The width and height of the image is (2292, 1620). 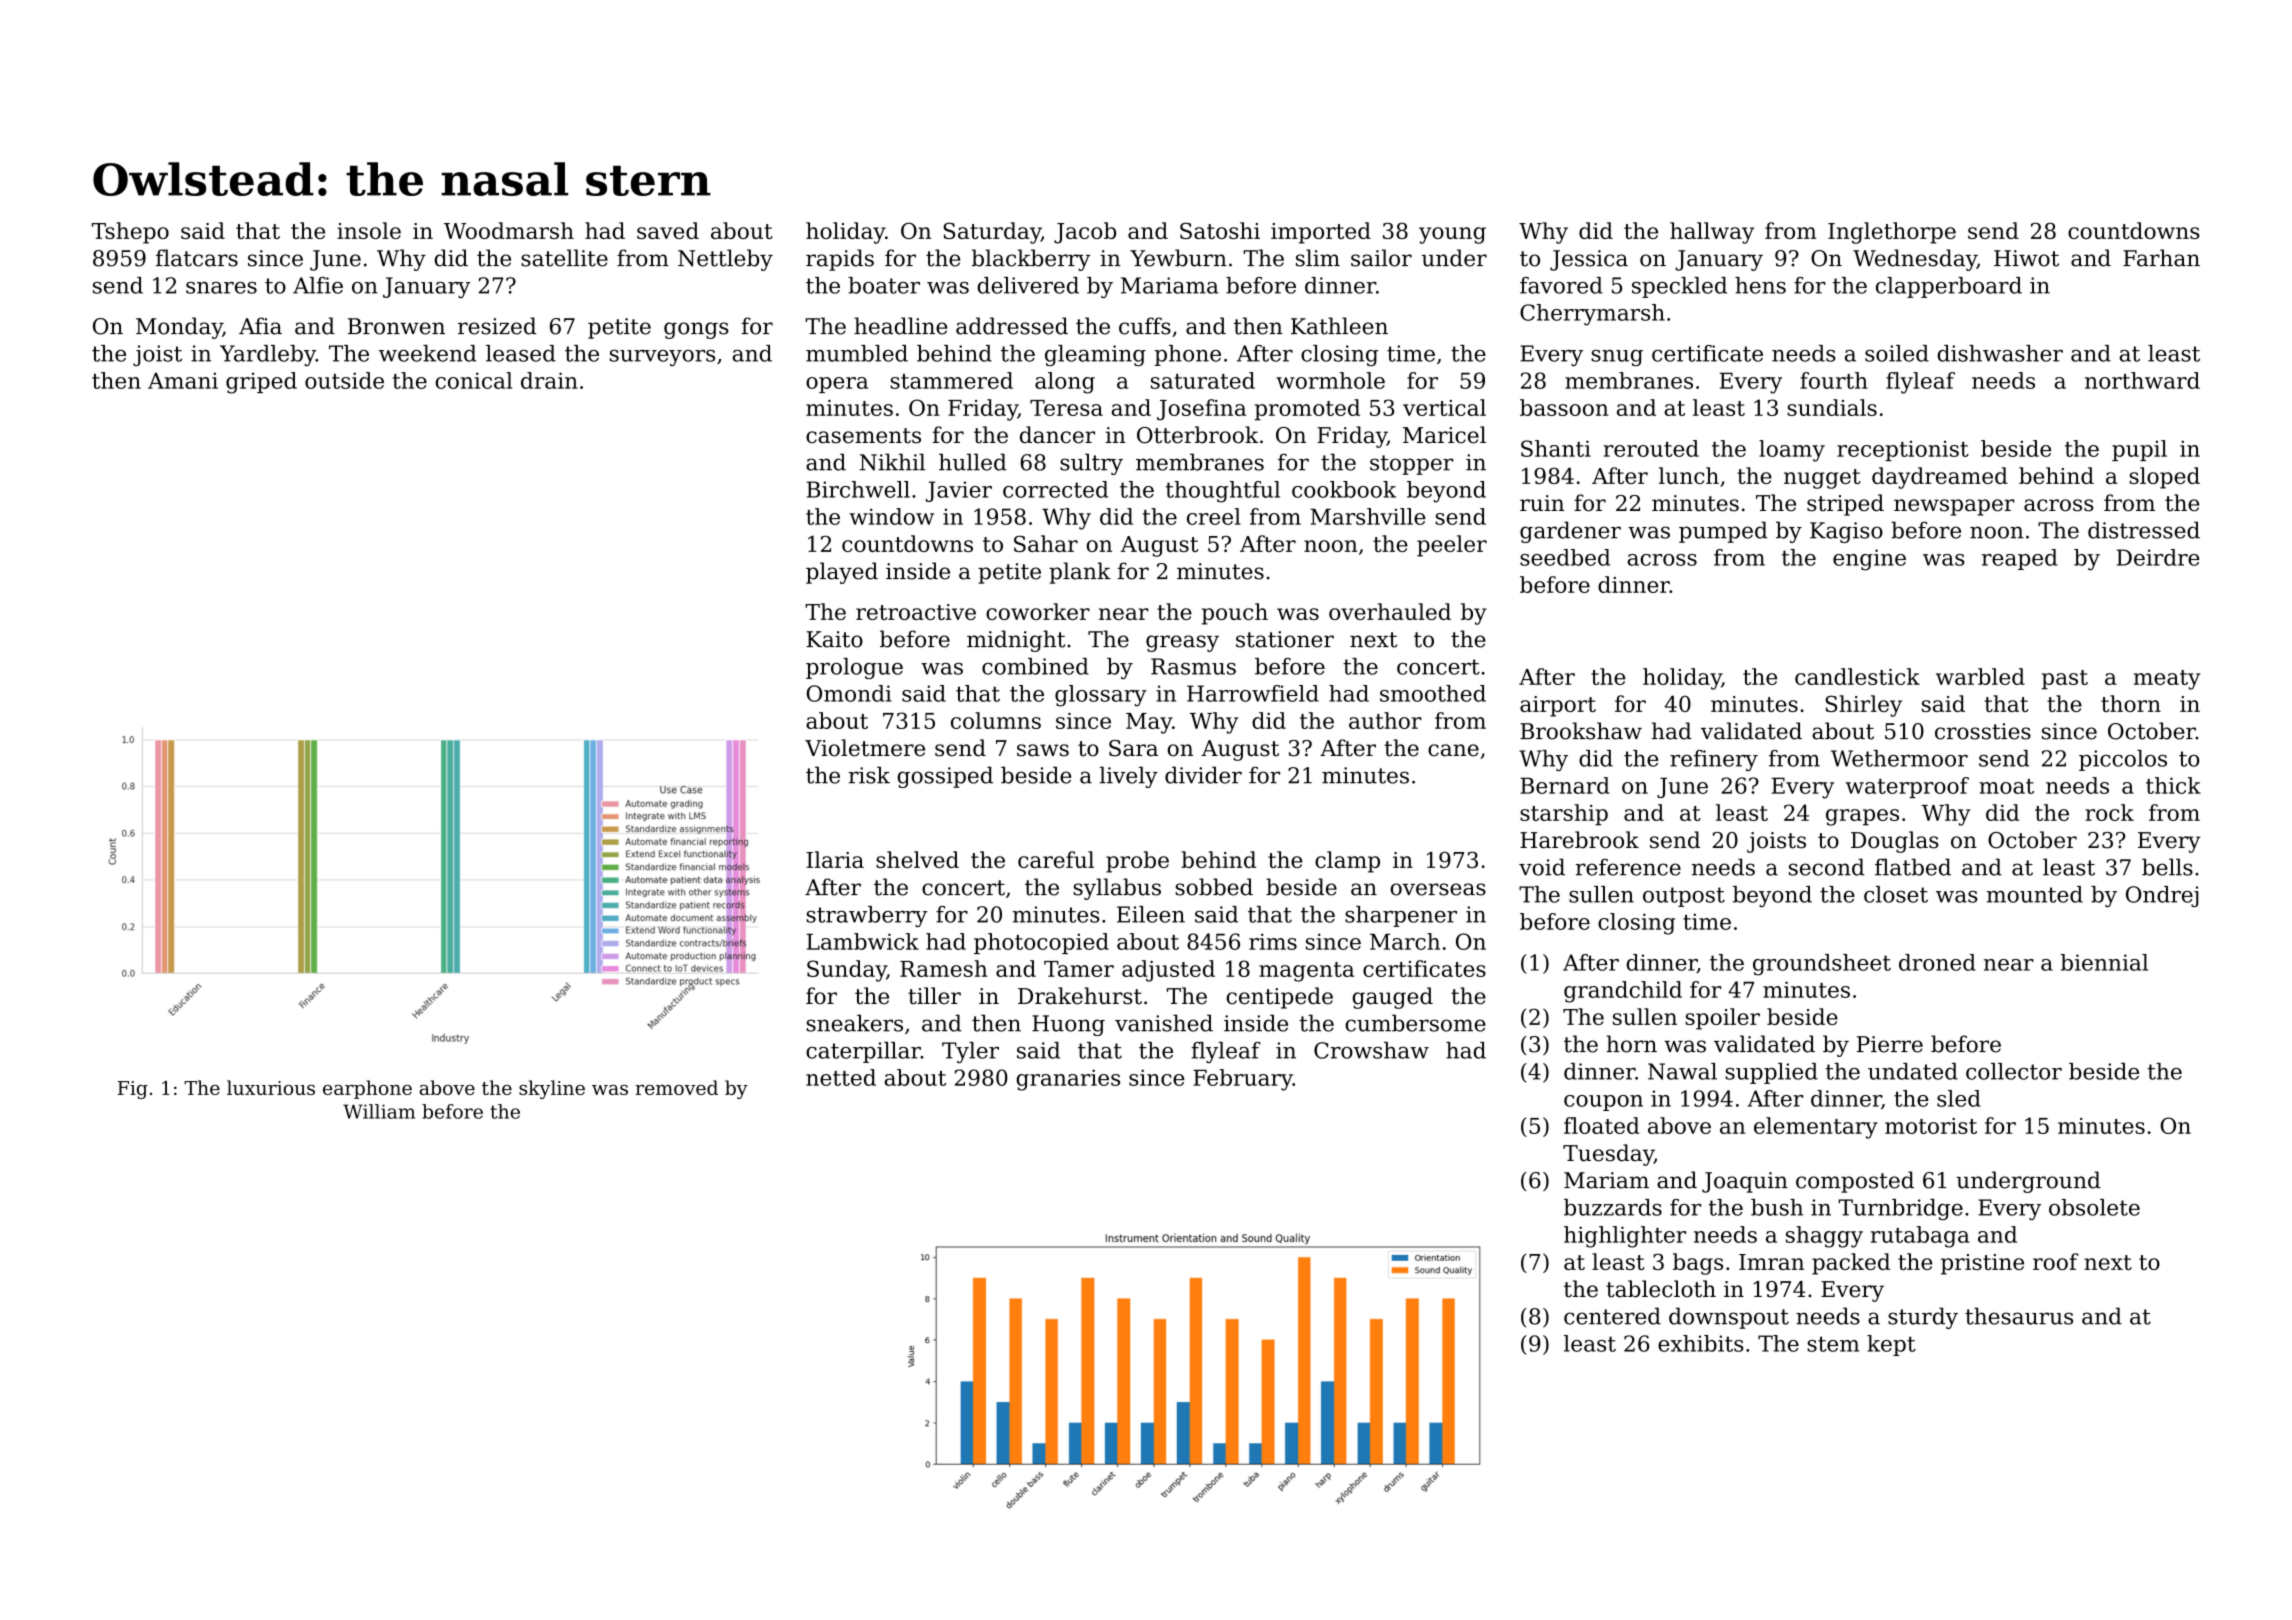 I want to click on satellite, so click(x=564, y=258).
